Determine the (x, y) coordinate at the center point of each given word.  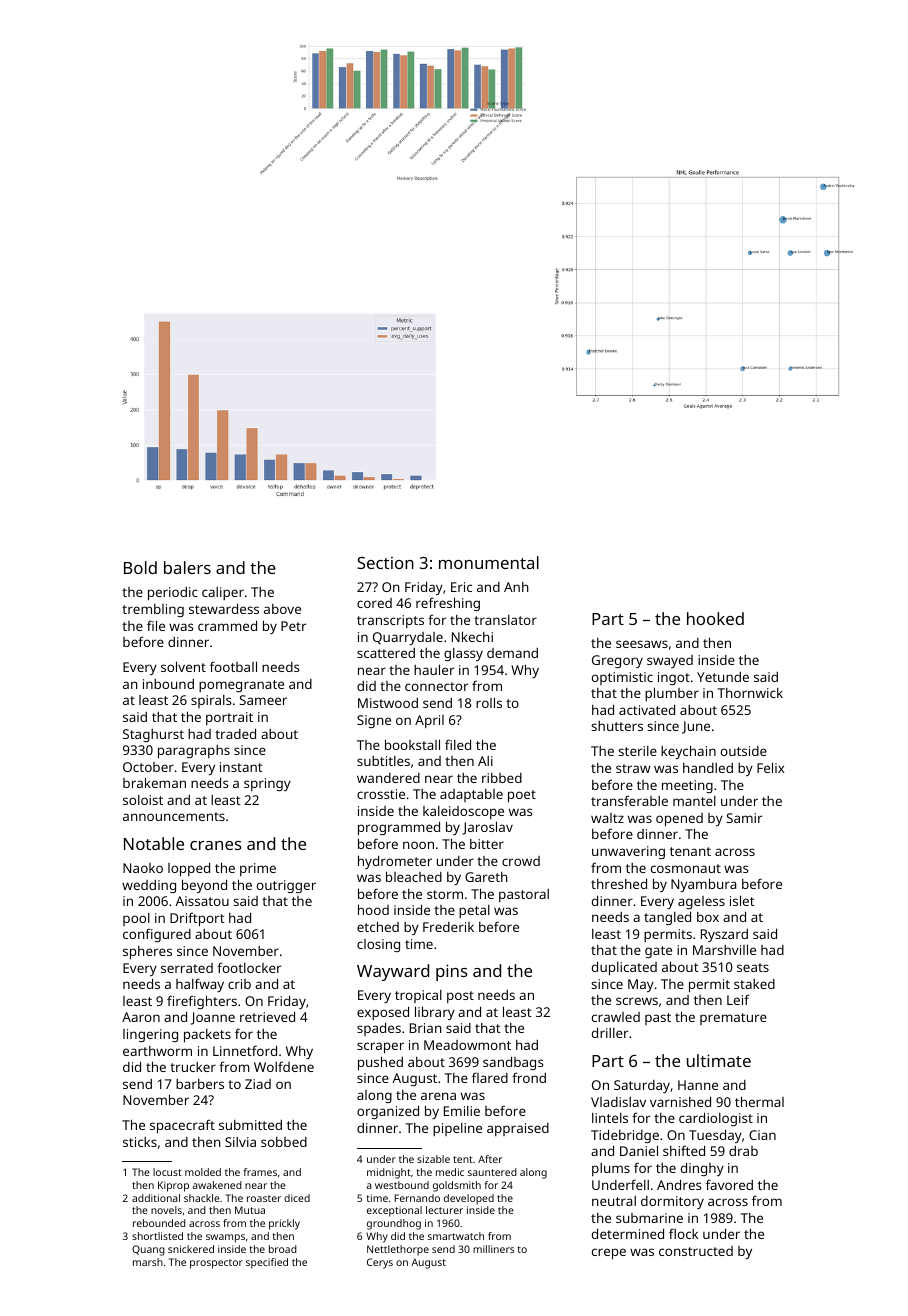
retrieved (267, 1016)
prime (258, 869)
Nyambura (703, 885)
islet (742, 900)
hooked (715, 618)
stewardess (224, 608)
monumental (489, 562)
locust (167, 1172)
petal (474, 911)
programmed (399, 828)
